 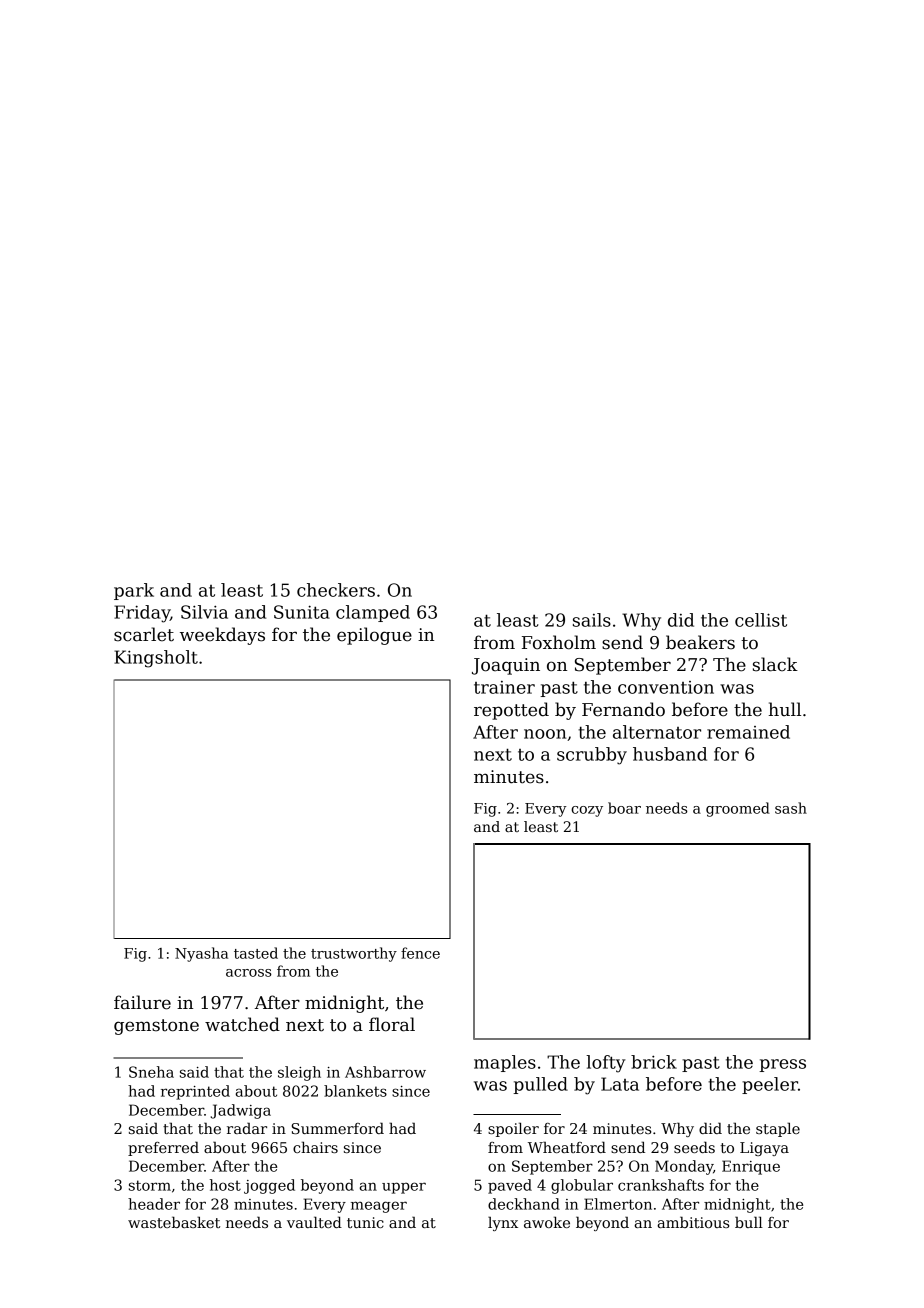 I want to click on wastebasket, so click(x=174, y=1222).
